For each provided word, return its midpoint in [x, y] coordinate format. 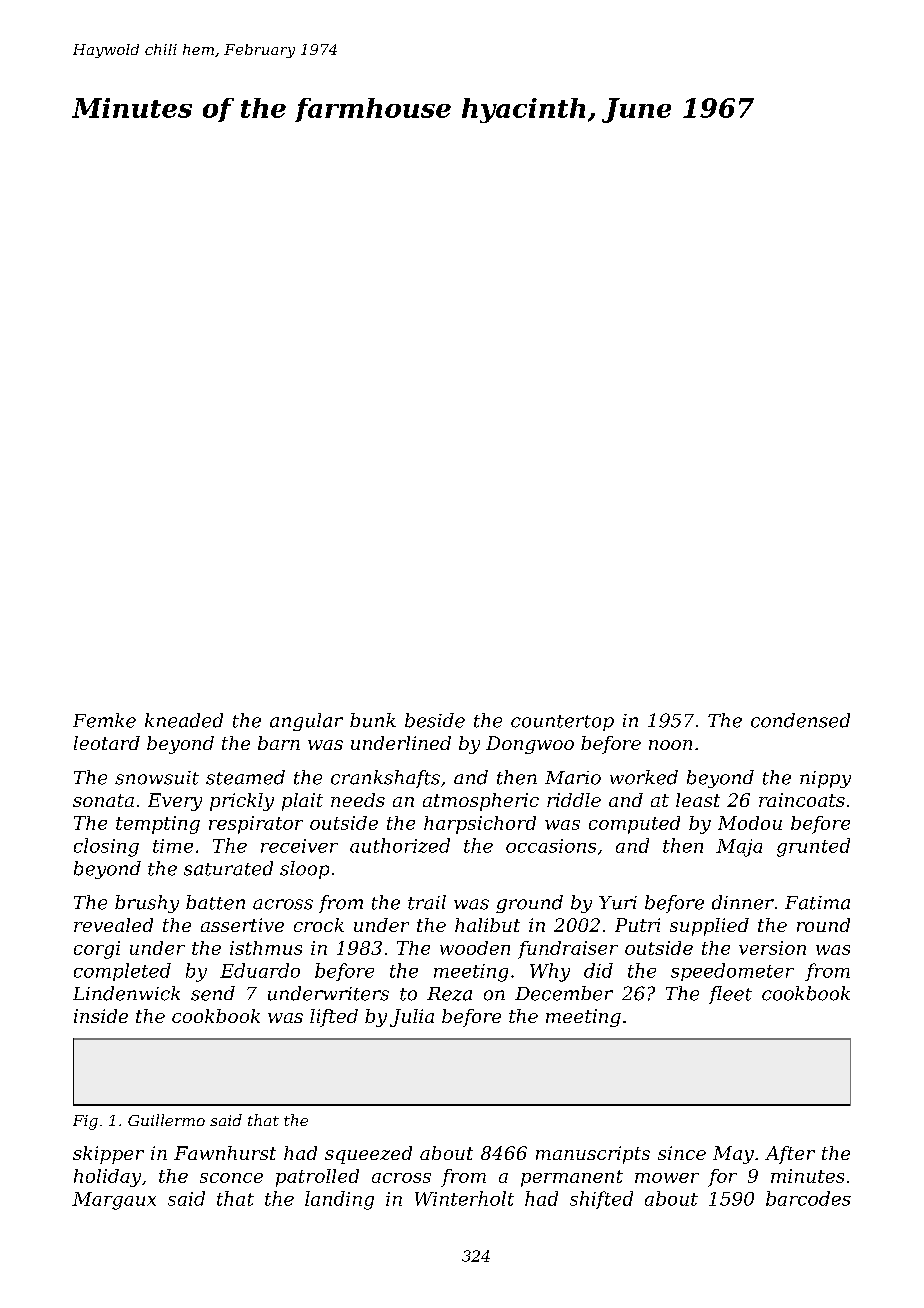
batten [215, 902]
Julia [412, 1018]
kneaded [184, 720]
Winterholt [464, 1198]
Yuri [618, 903]
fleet [730, 995]
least [698, 800]
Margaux [114, 1201]
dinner [743, 902]
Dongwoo [530, 745]
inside [101, 1016]
